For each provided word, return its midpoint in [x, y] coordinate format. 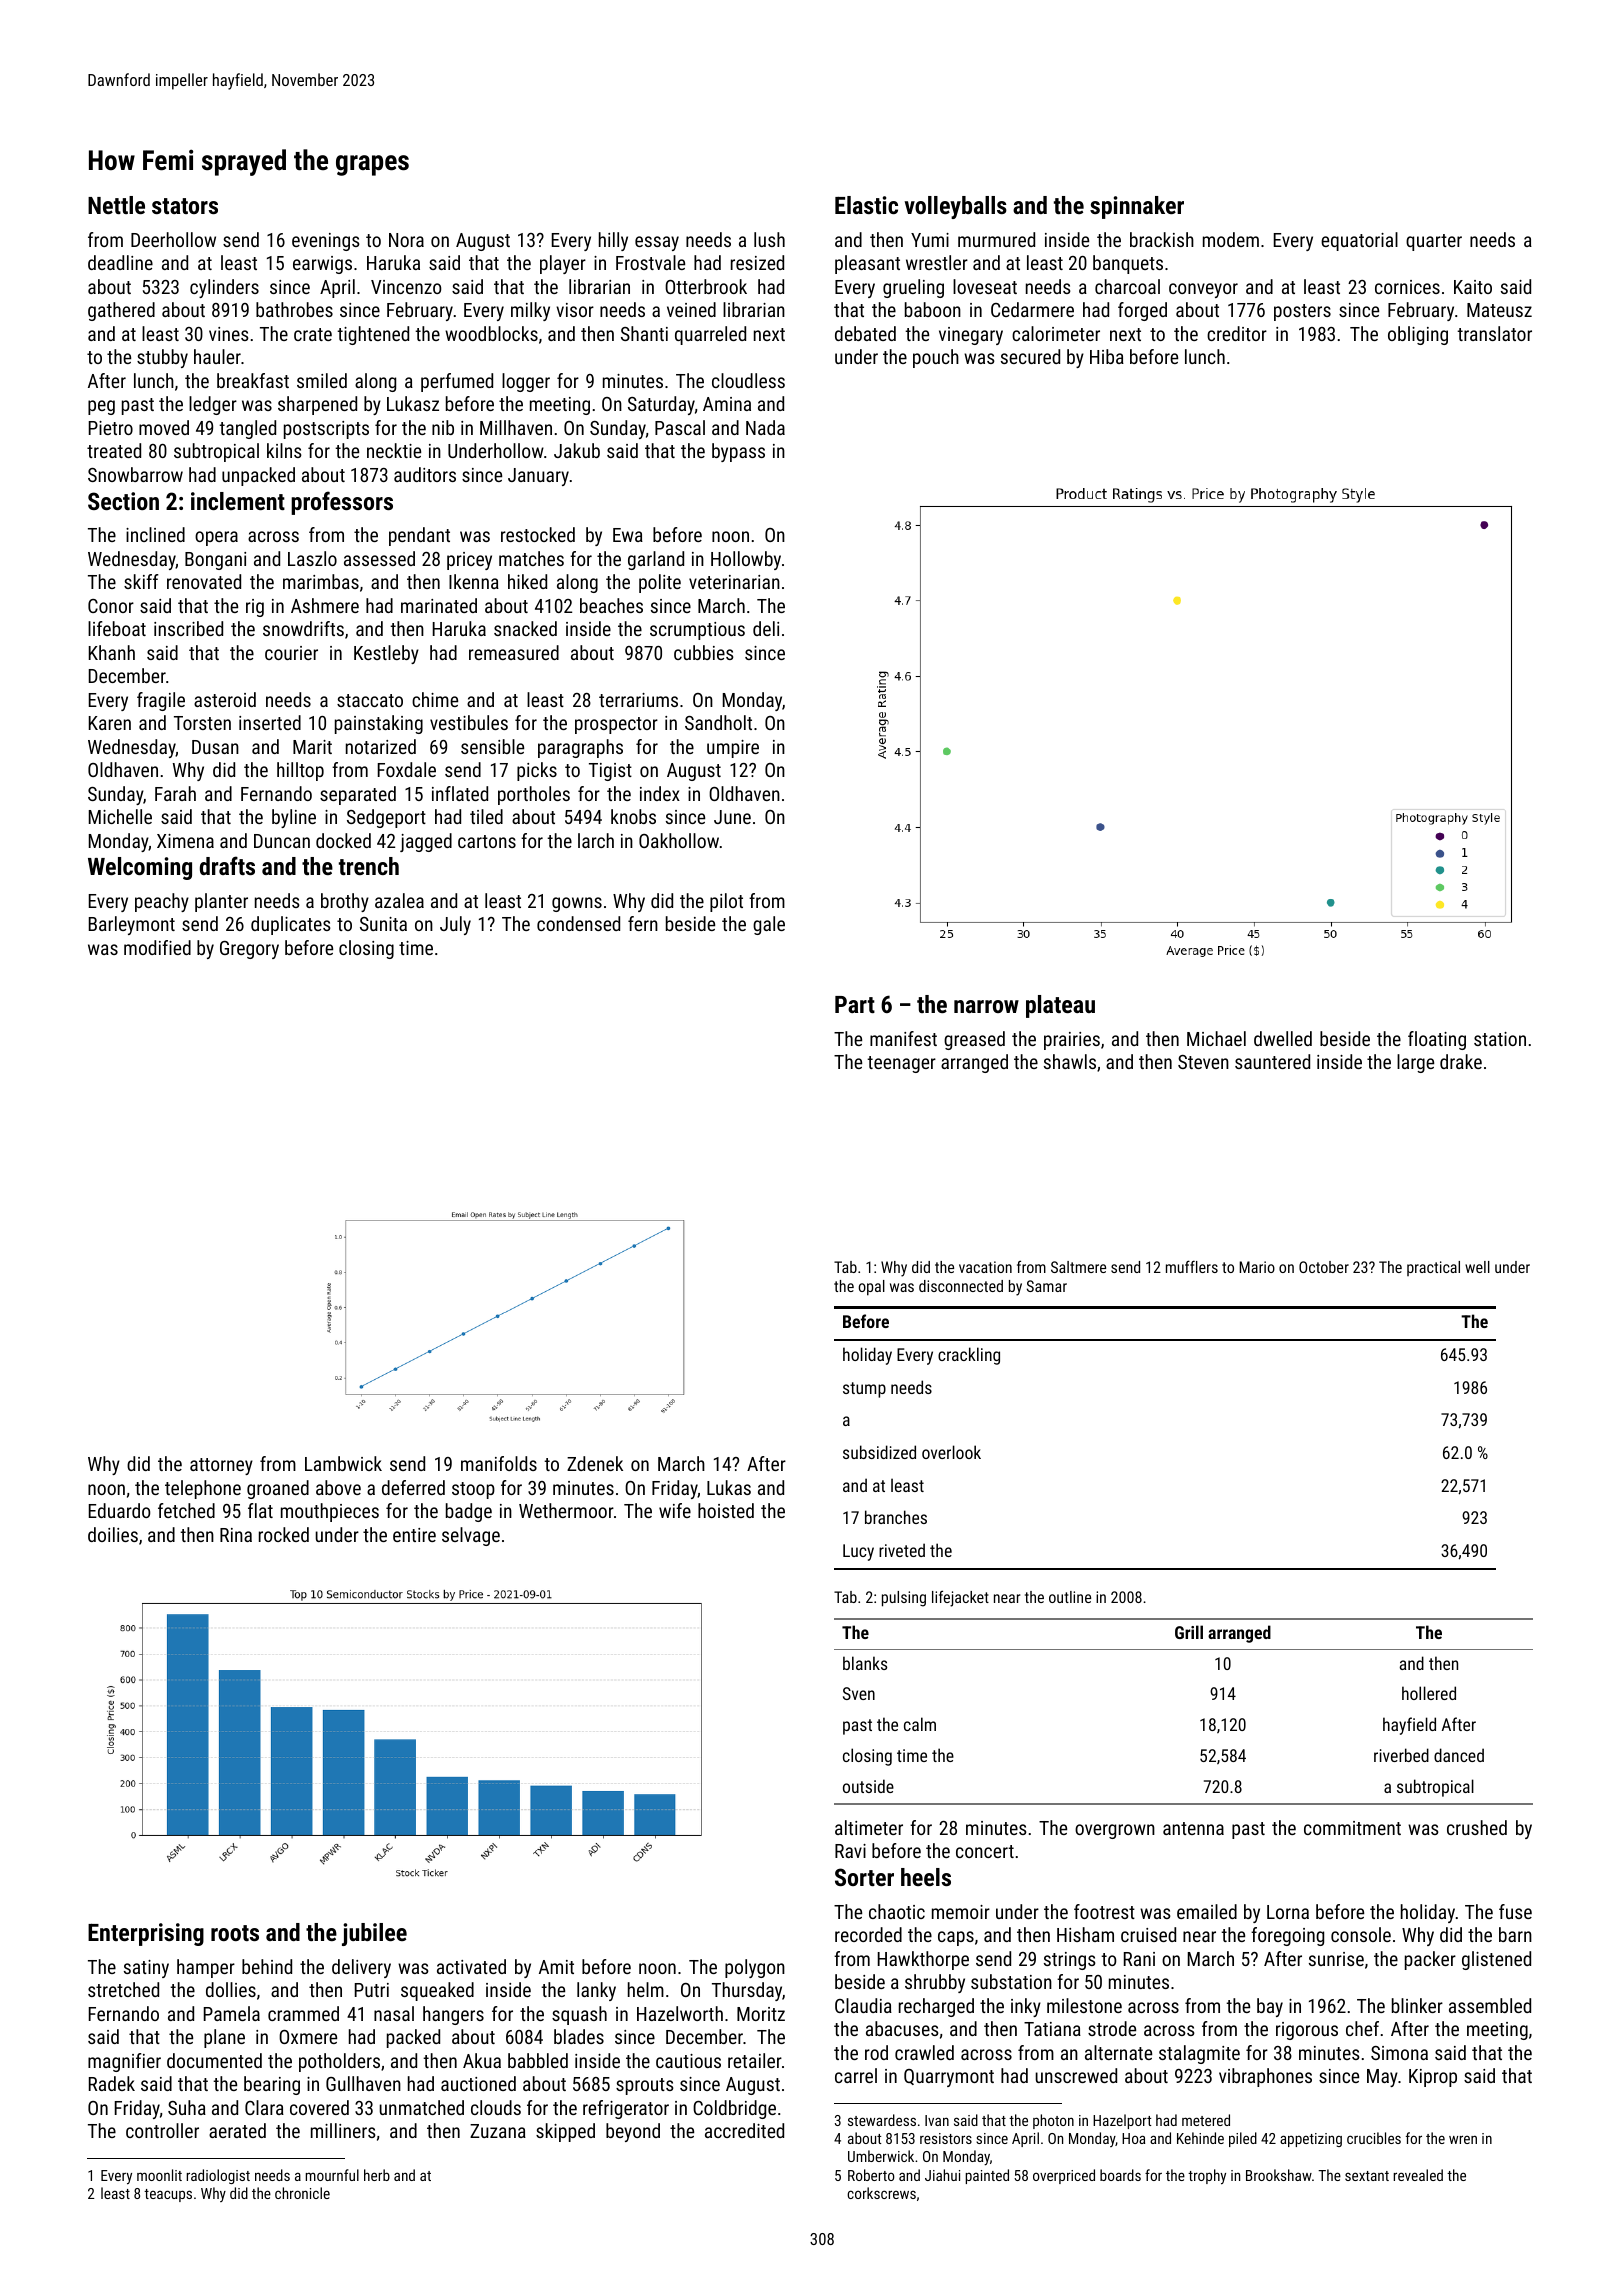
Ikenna [474, 581]
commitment [1352, 1828]
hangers [453, 2015]
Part [855, 1004]
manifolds [499, 1463]
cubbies [704, 652]
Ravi [850, 1851]
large [1415, 1063]
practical [1433, 1268]
